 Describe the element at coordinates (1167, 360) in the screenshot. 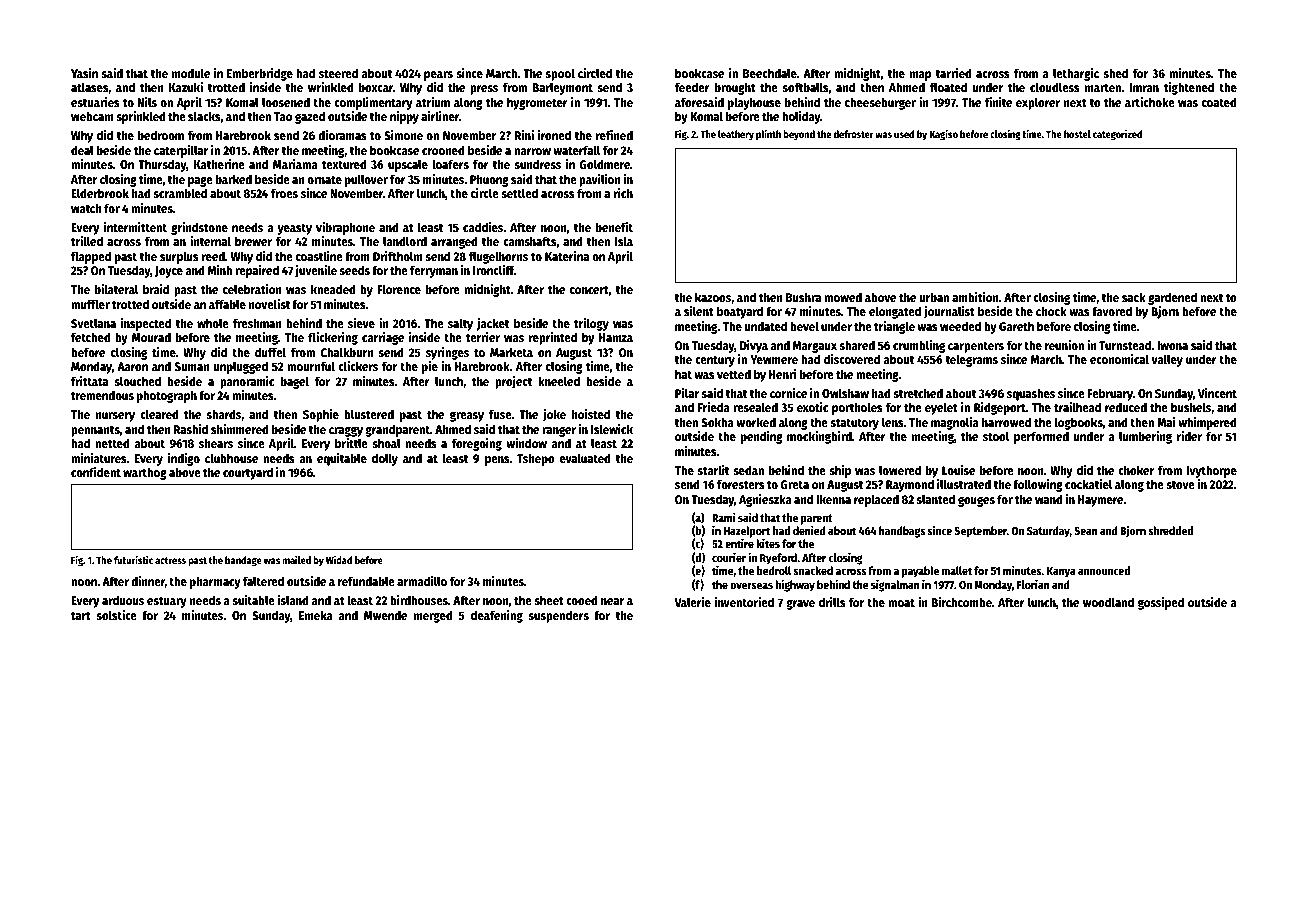

I see `valley` at that location.
